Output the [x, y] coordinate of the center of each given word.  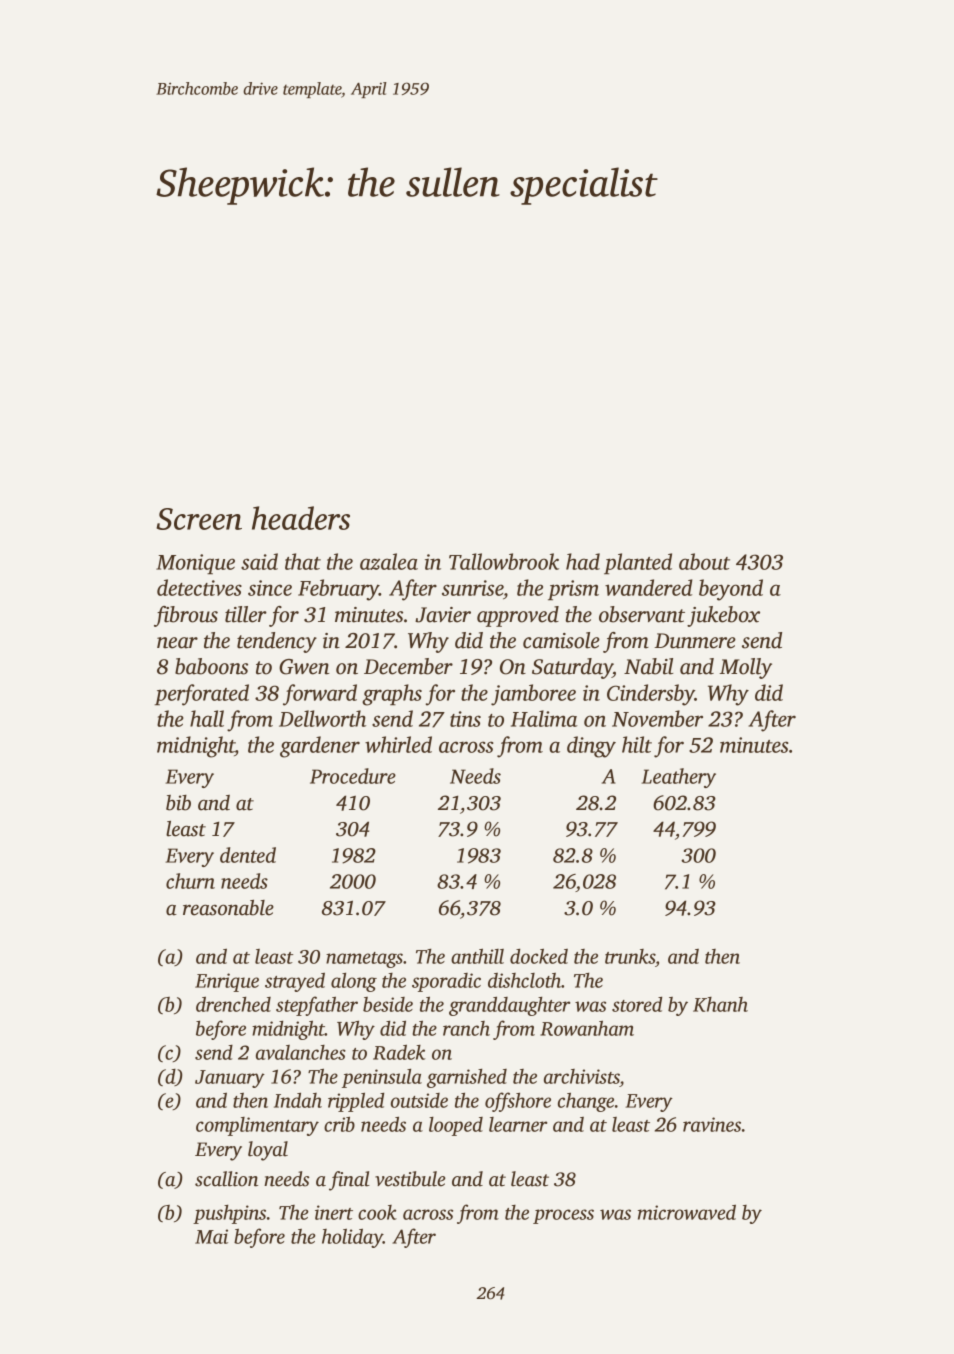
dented [248, 855]
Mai [211, 1236]
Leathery [679, 778]
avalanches [301, 1052]
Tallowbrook [504, 561]
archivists [582, 1076]
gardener [320, 747]
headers [301, 518]
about [704, 561]
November [657, 718]
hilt [637, 744]
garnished [467, 1078]
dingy [591, 747]
